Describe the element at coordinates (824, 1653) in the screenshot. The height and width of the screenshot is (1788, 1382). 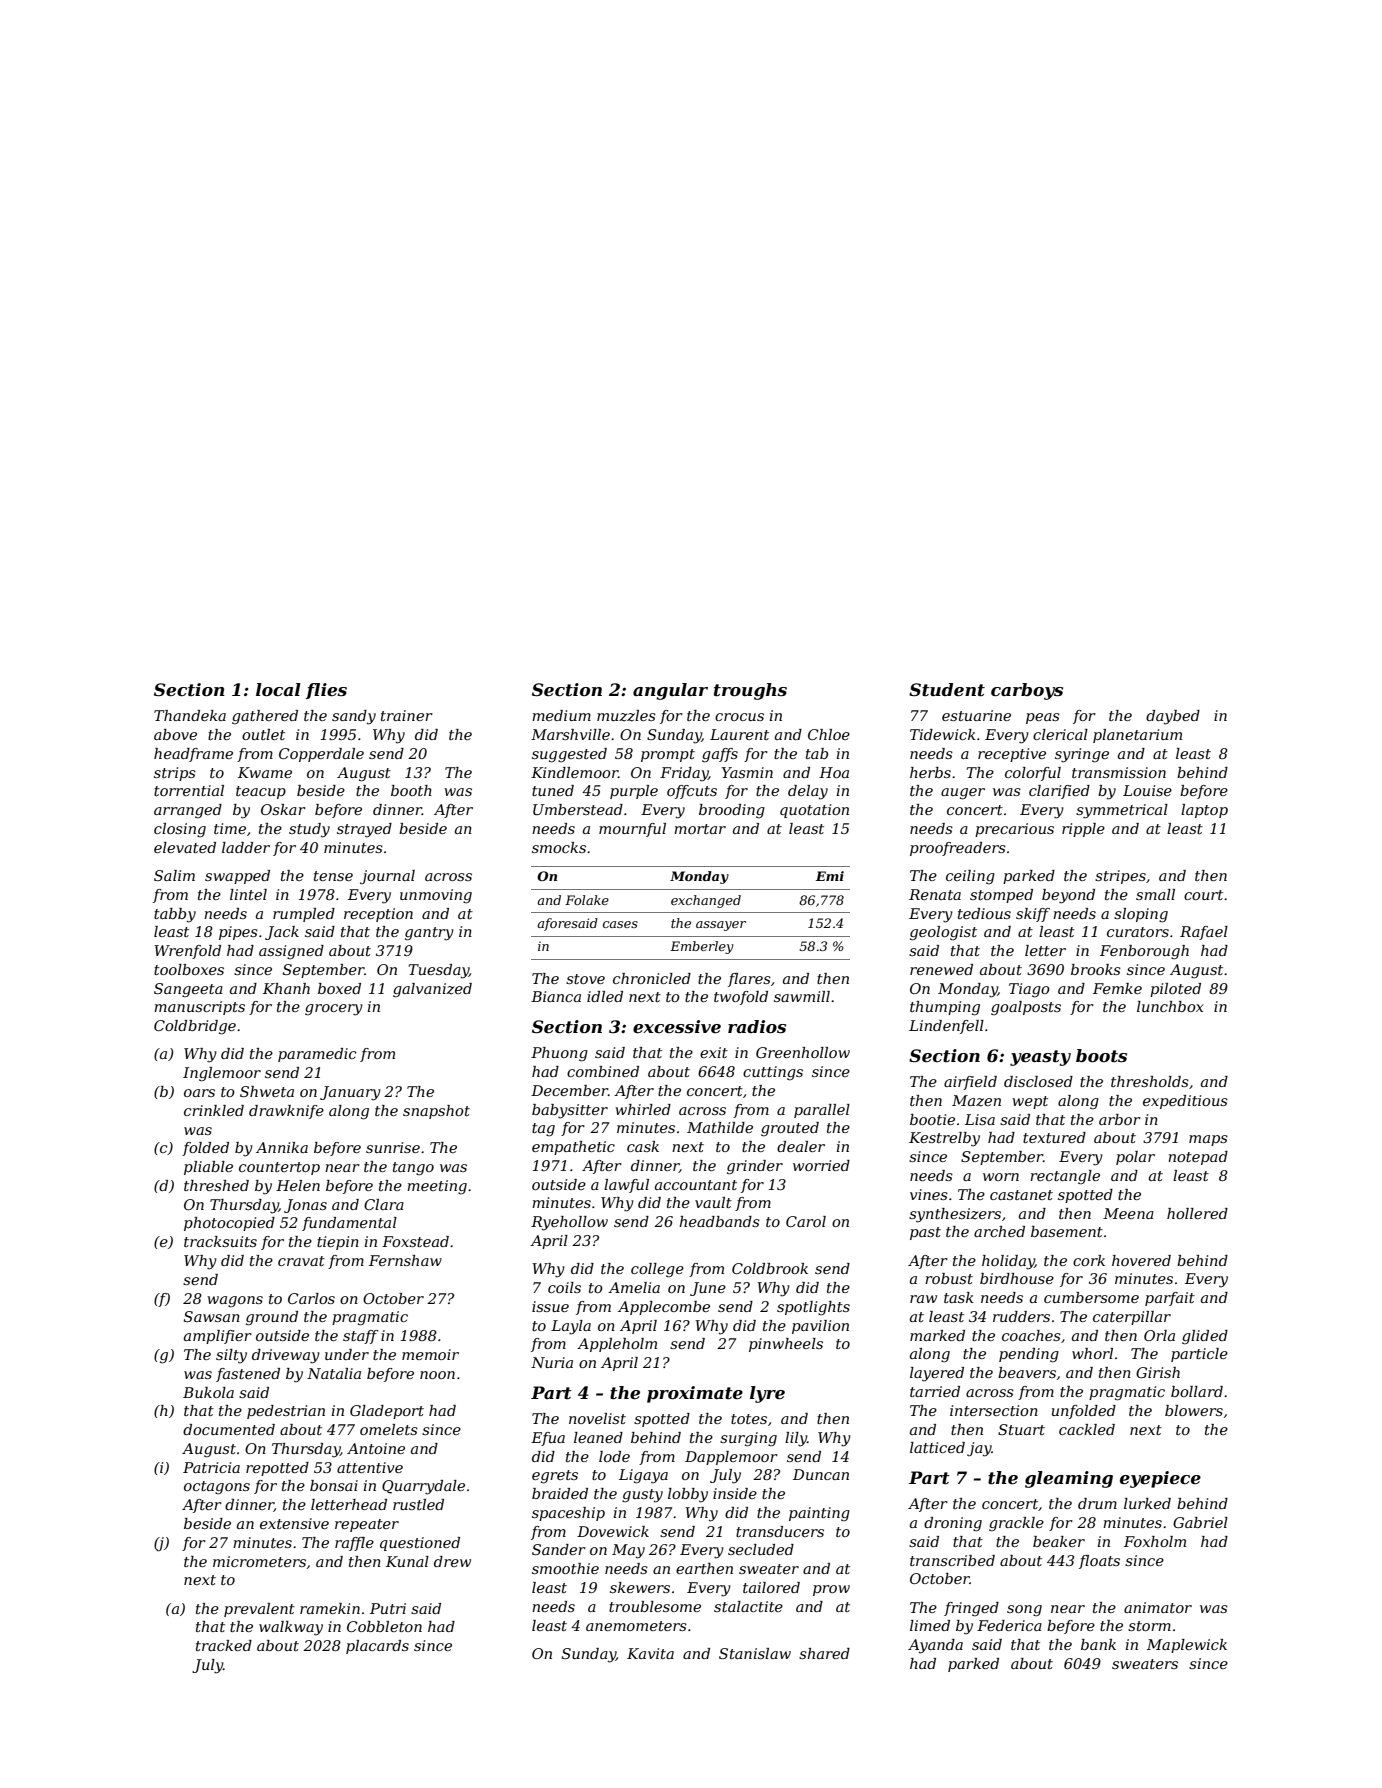
I see `shared` at that location.
